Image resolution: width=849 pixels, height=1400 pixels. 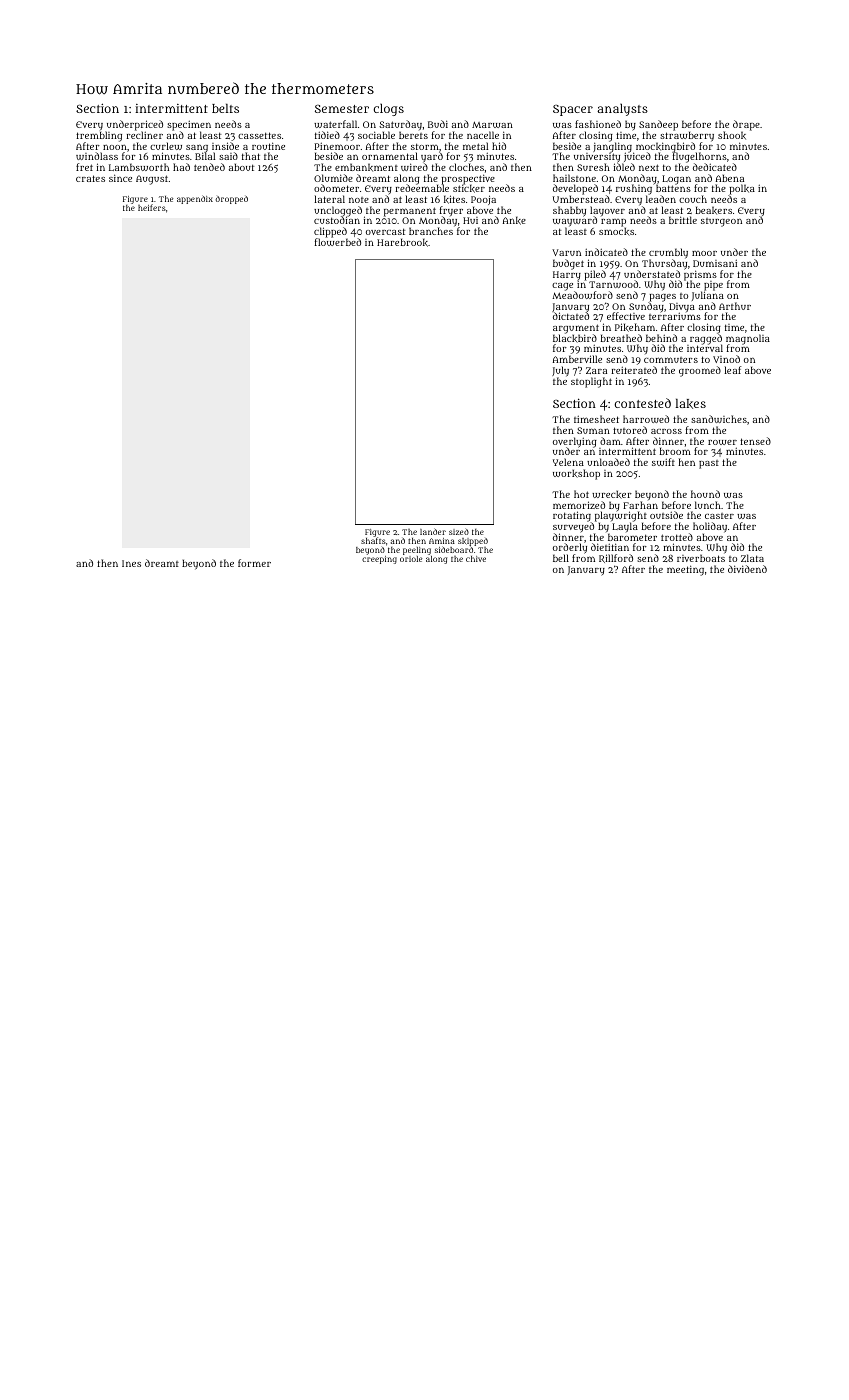 What do you see at coordinates (225, 108) in the screenshot?
I see `belts` at bounding box center [225, 108].
